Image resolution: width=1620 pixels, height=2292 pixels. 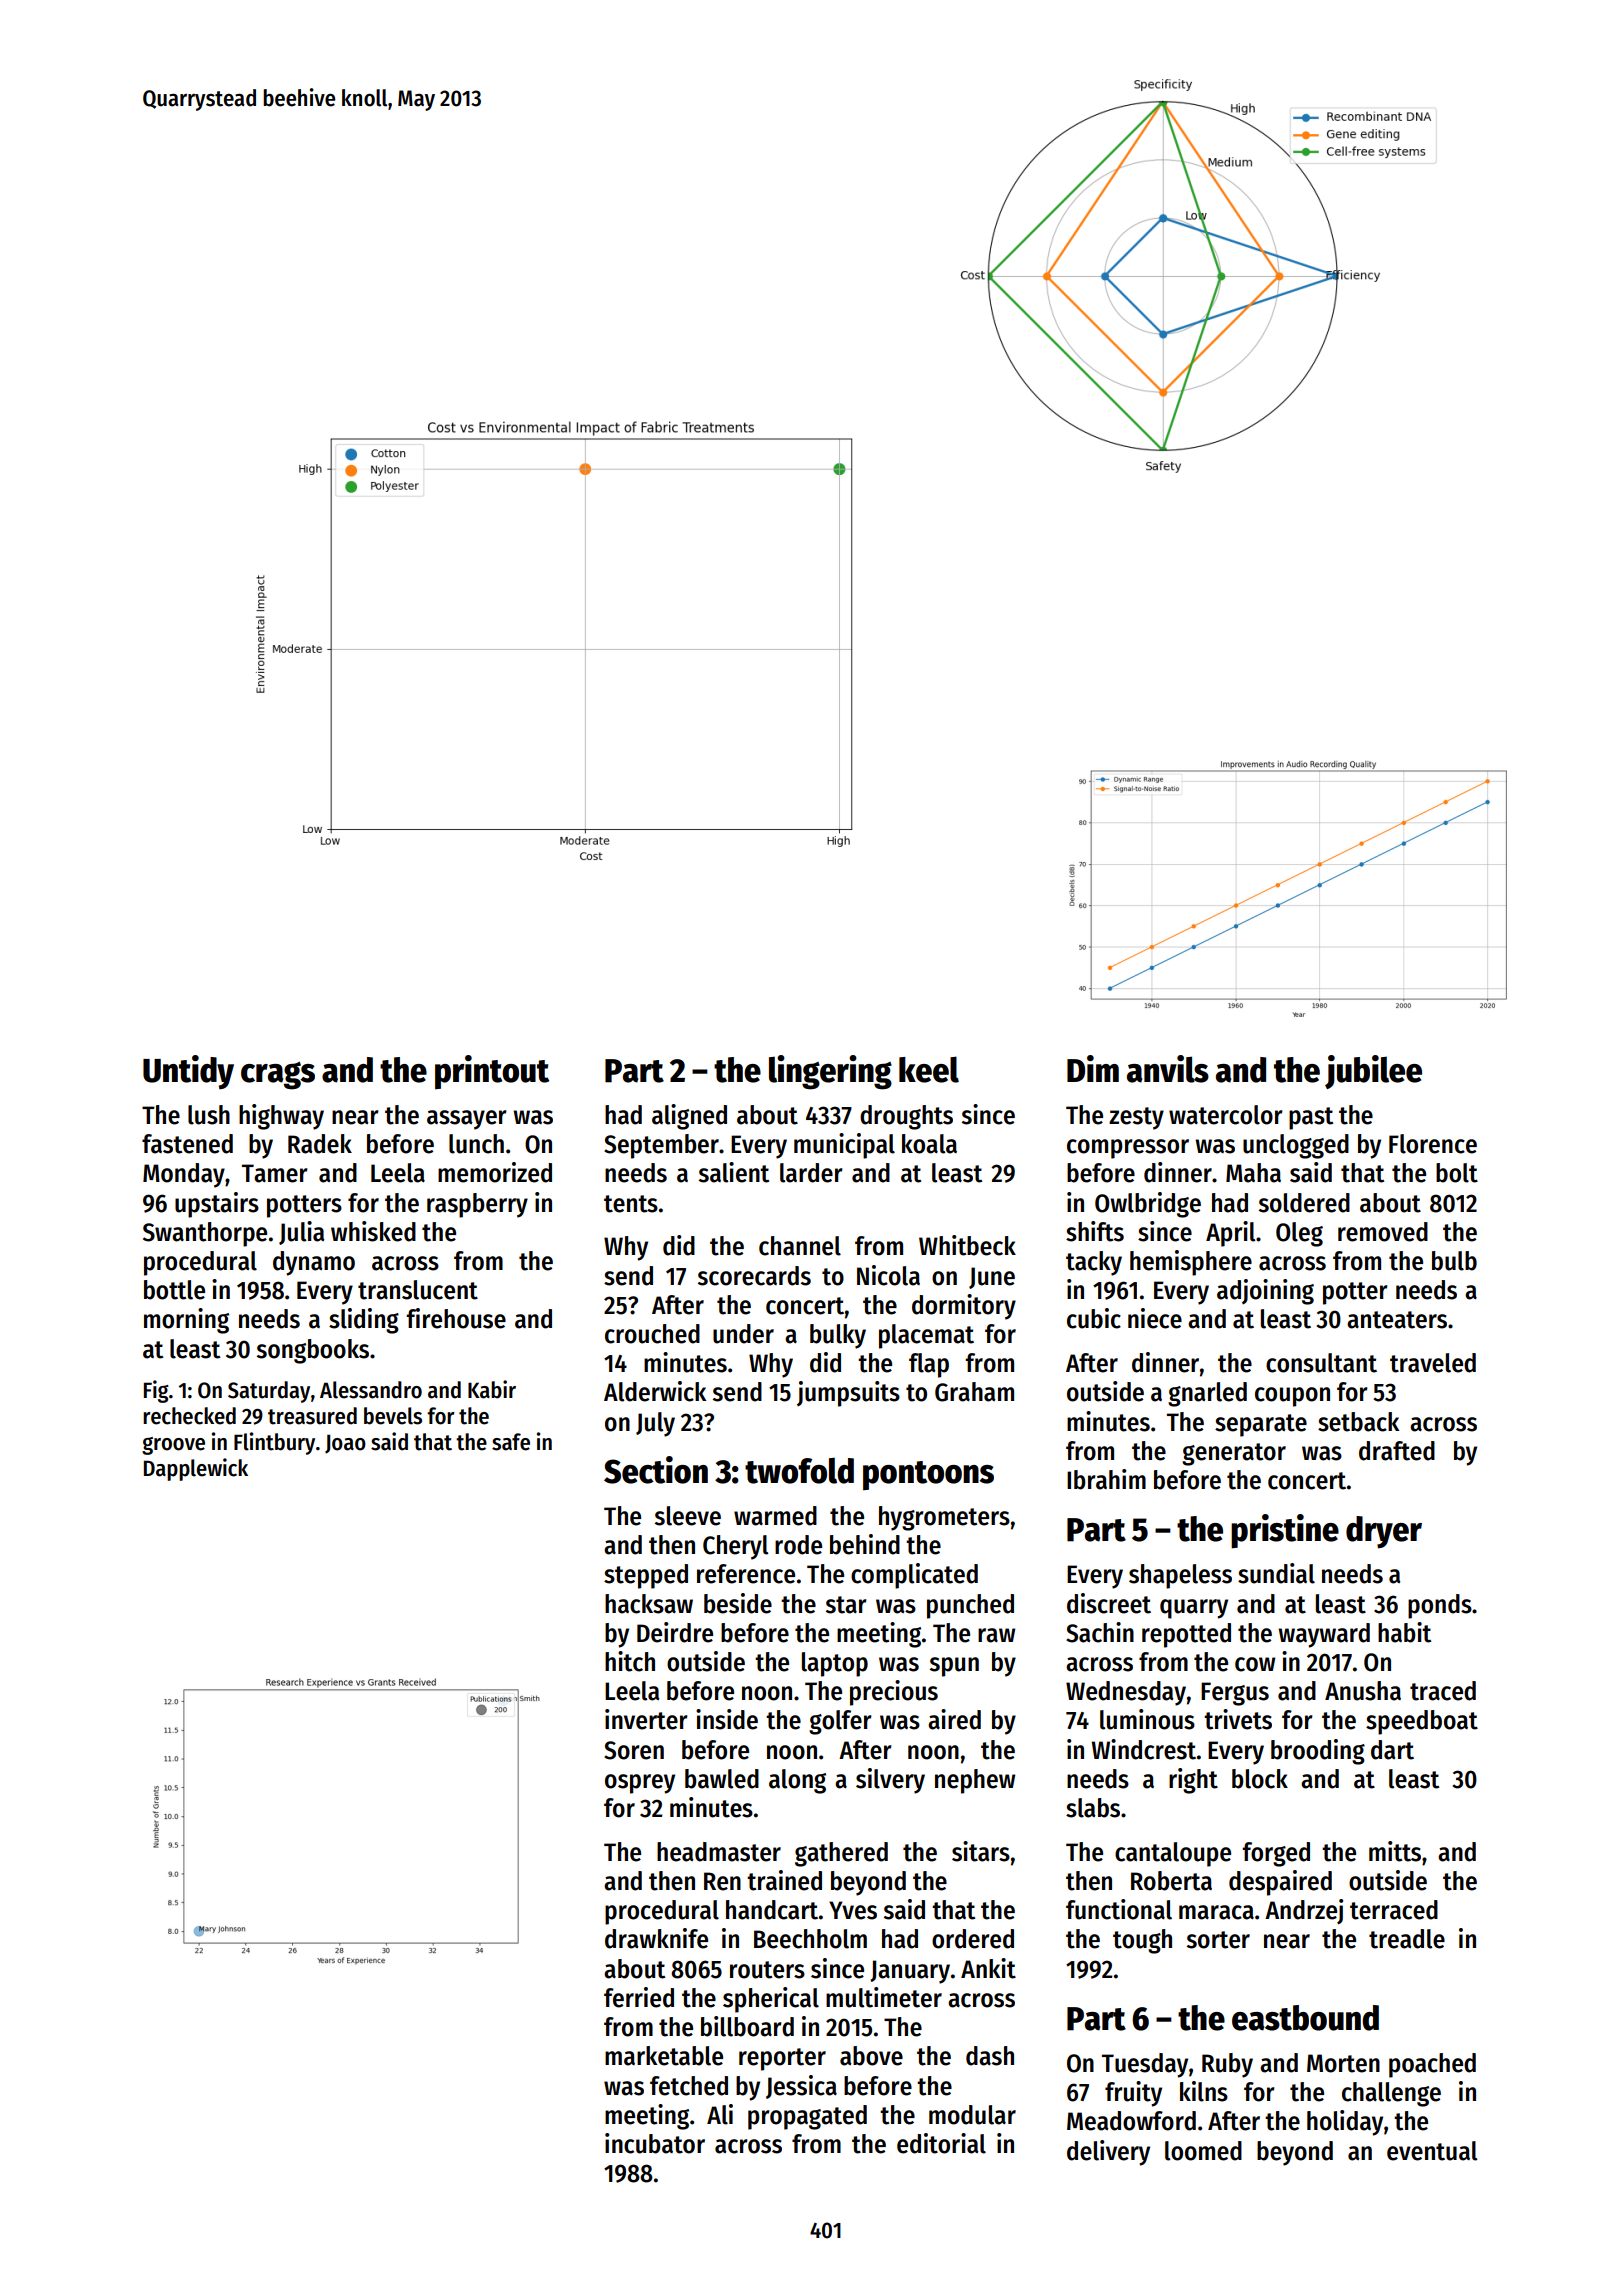 What do you see at coordinates (196, 1469) in the document?
I see `Dapplewick` at bounding box center [196, 1469].
